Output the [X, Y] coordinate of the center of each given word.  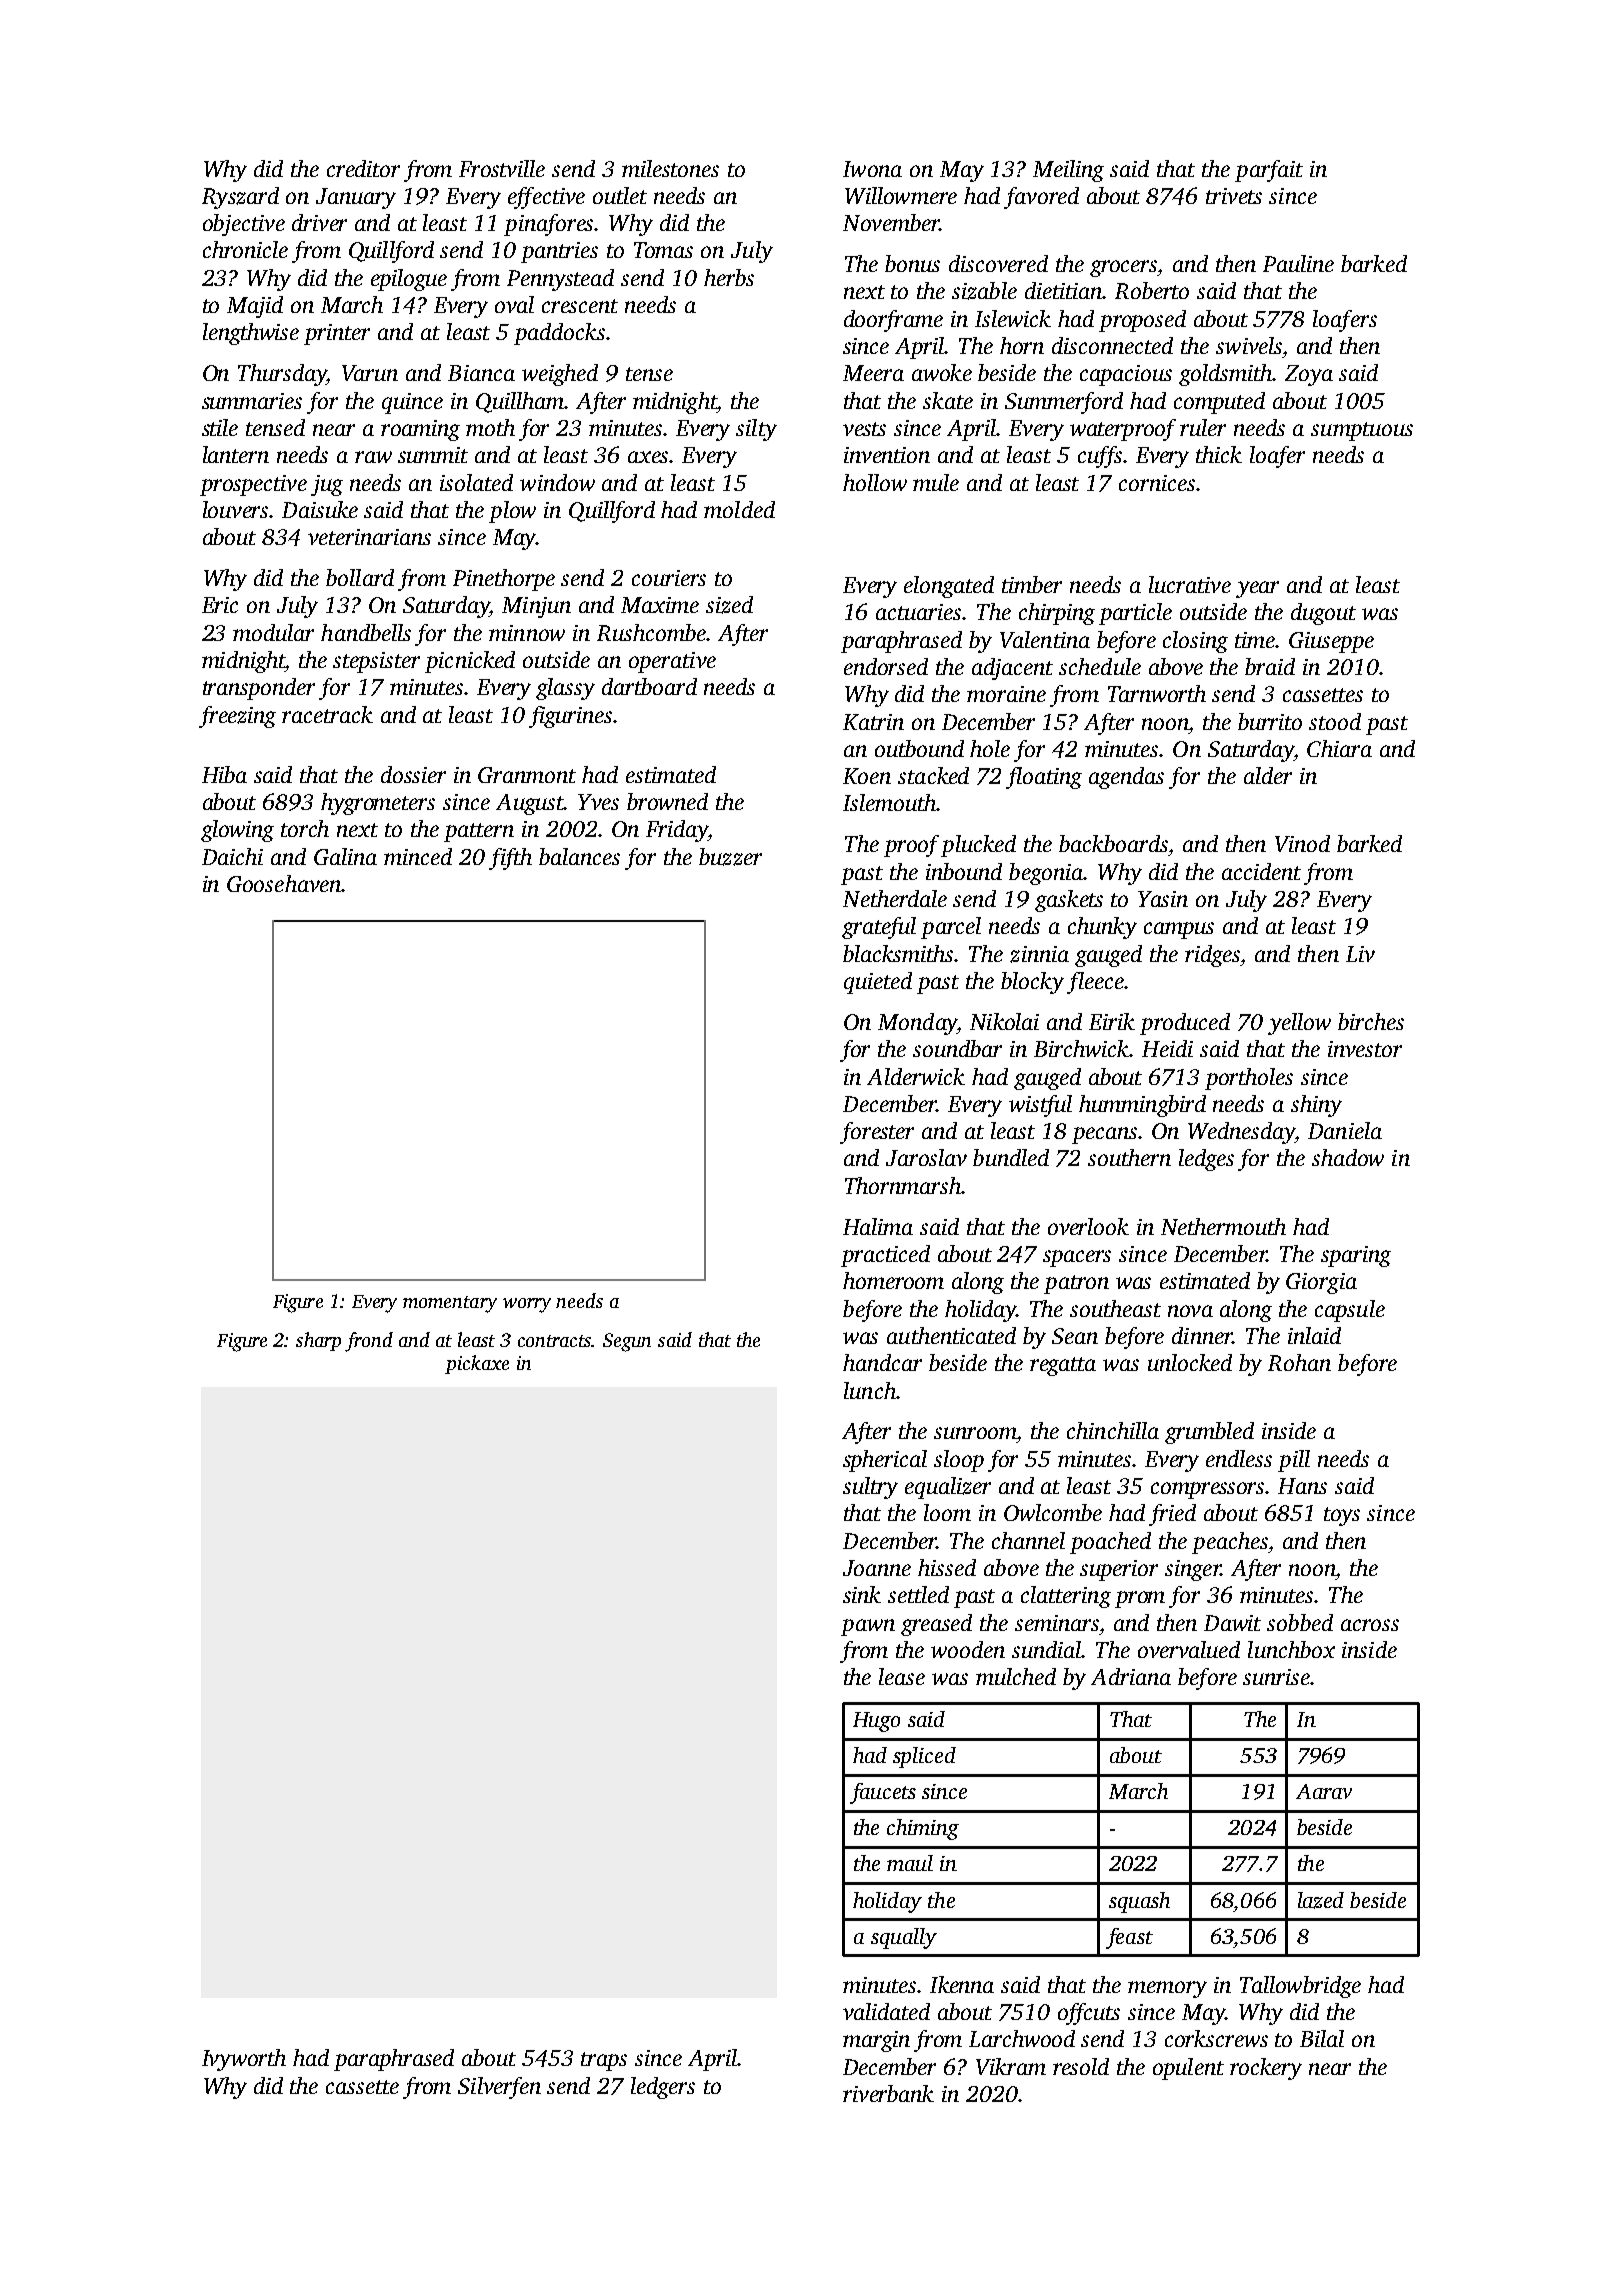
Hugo [876, 1722]
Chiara [1339, 748]
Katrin [873, 722]
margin [876, 2041]
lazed [1321, 1900]
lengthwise [251, 334]
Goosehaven [284, 883]
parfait [1269, 171]
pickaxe [477, 1364]
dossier [413, 774]
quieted [878, 983]
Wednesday [1241, 1133]
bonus [912, 263]
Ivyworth [244, 2060]
